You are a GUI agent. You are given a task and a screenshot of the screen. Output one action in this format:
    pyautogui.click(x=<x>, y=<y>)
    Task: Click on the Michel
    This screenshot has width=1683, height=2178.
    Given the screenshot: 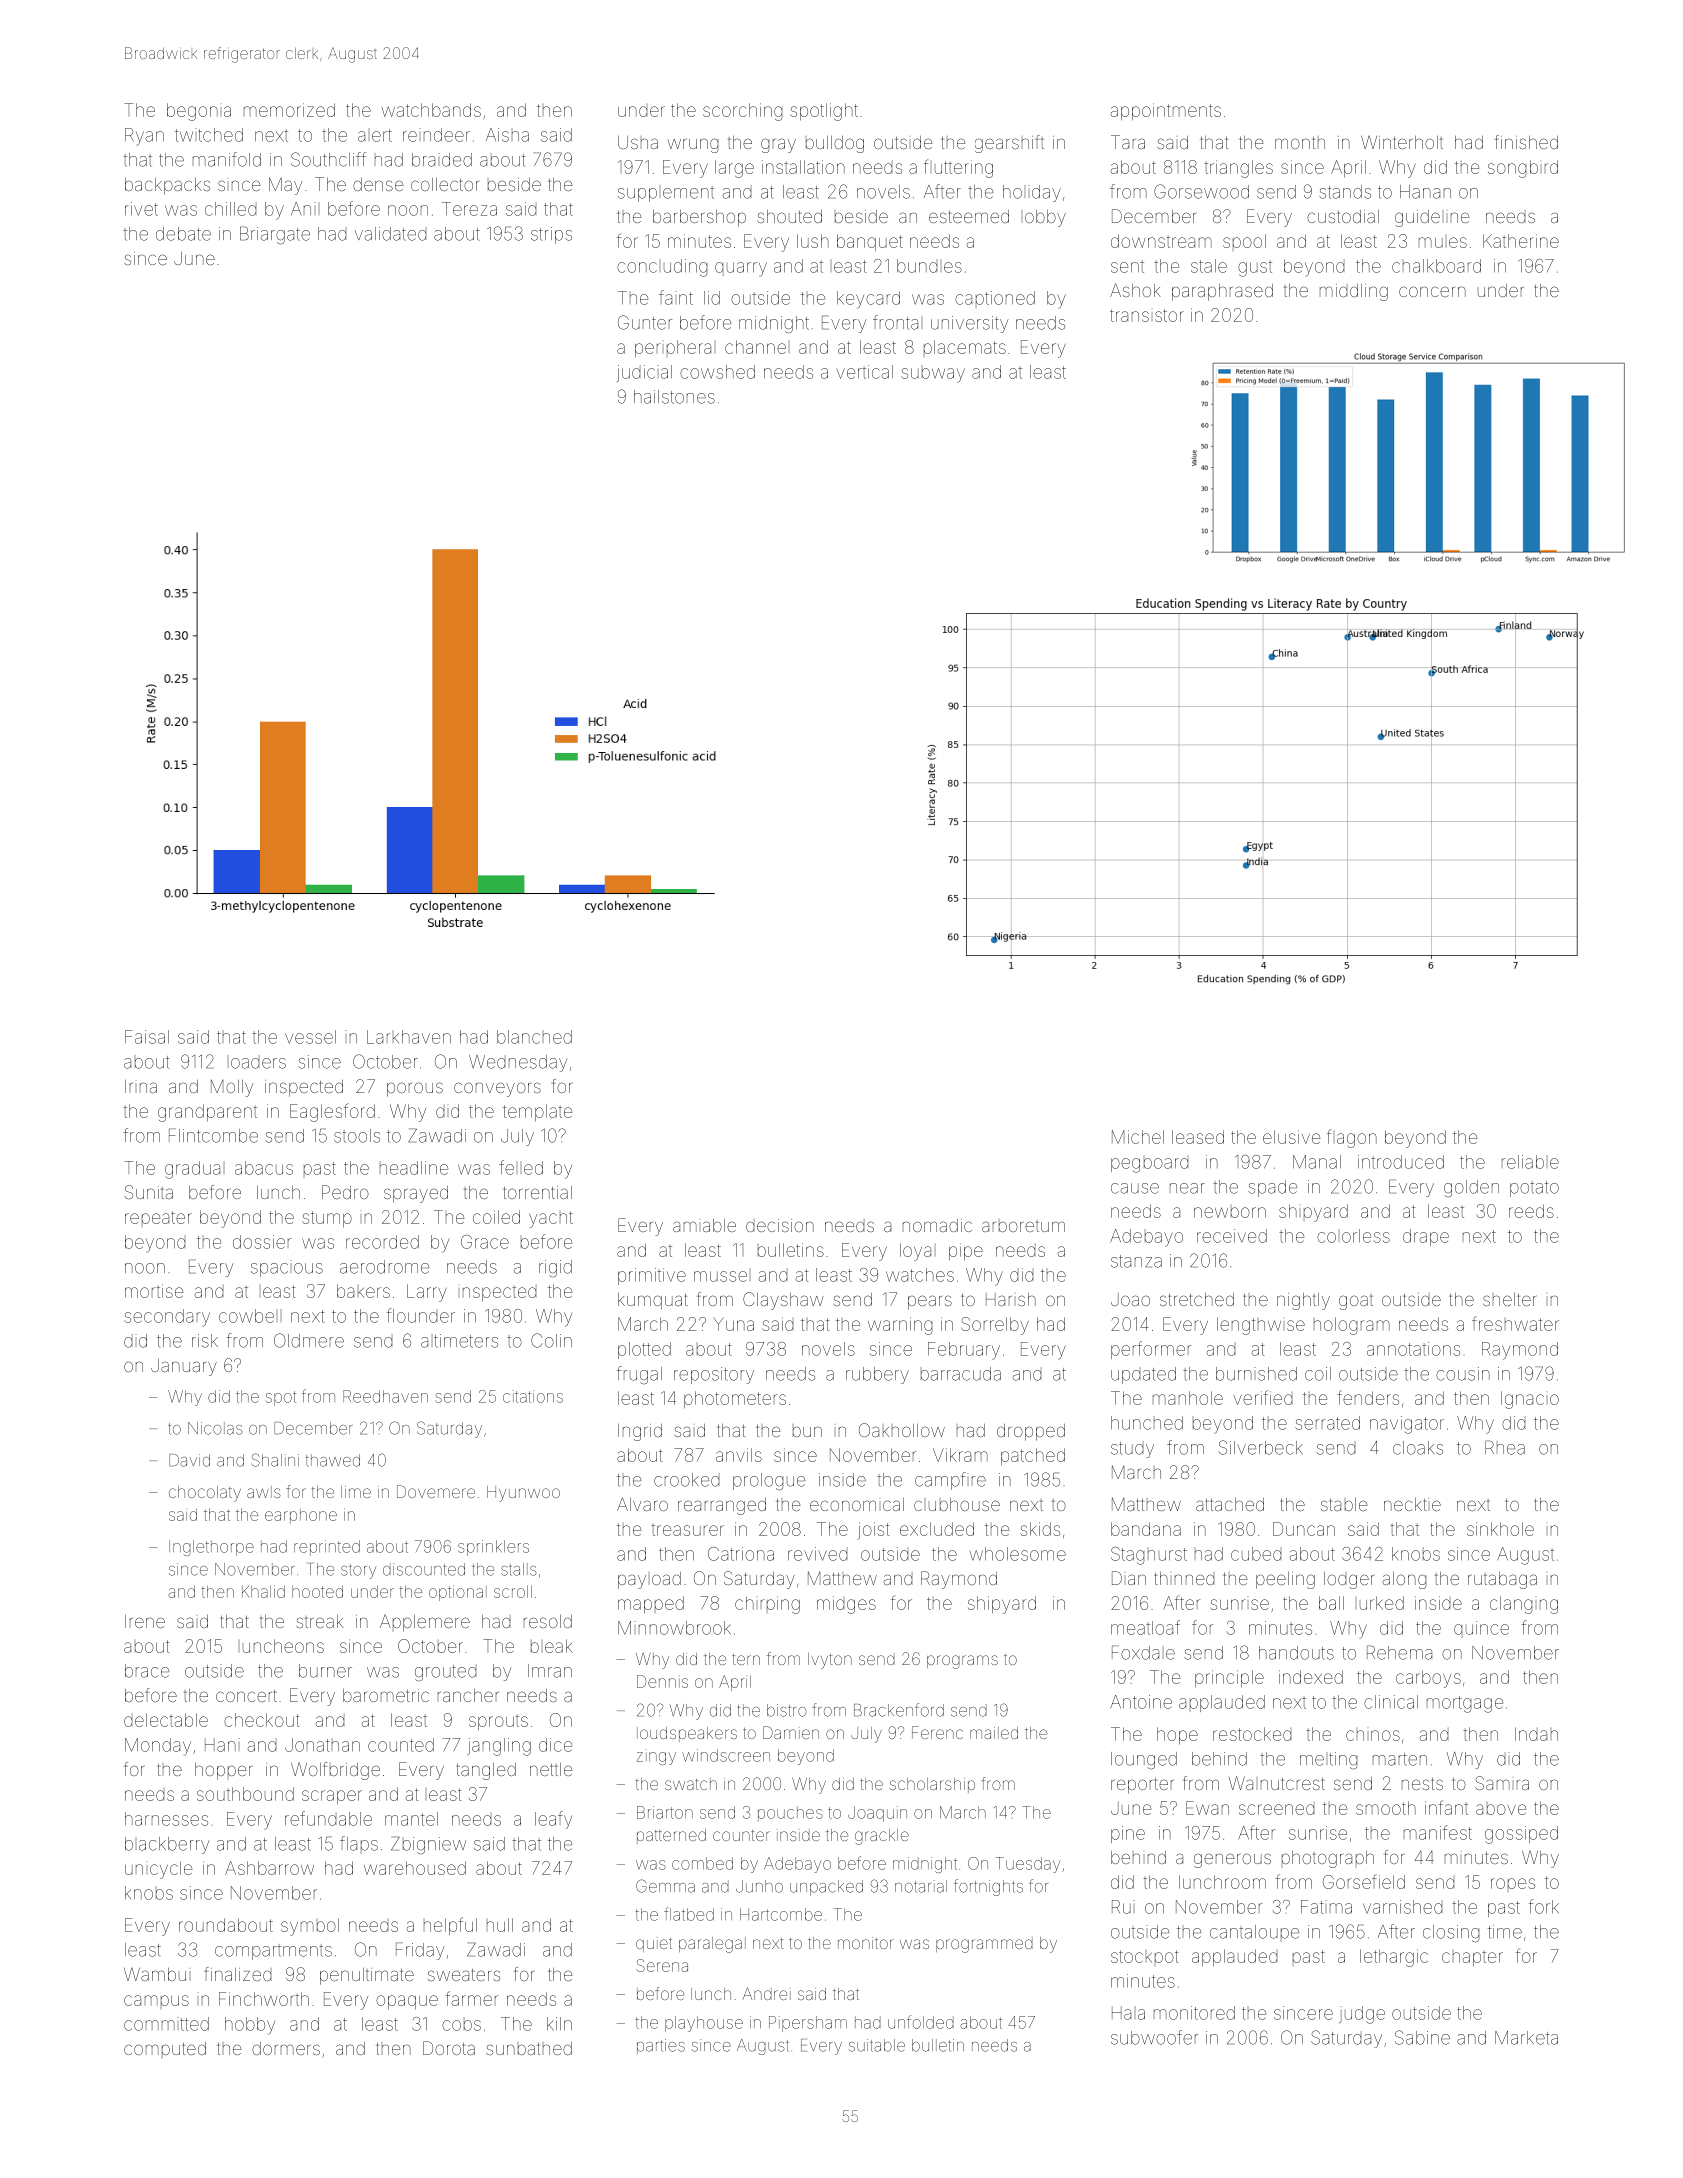 What is the action you would take?
    pyautogui.click(x=1138, y=1137)
